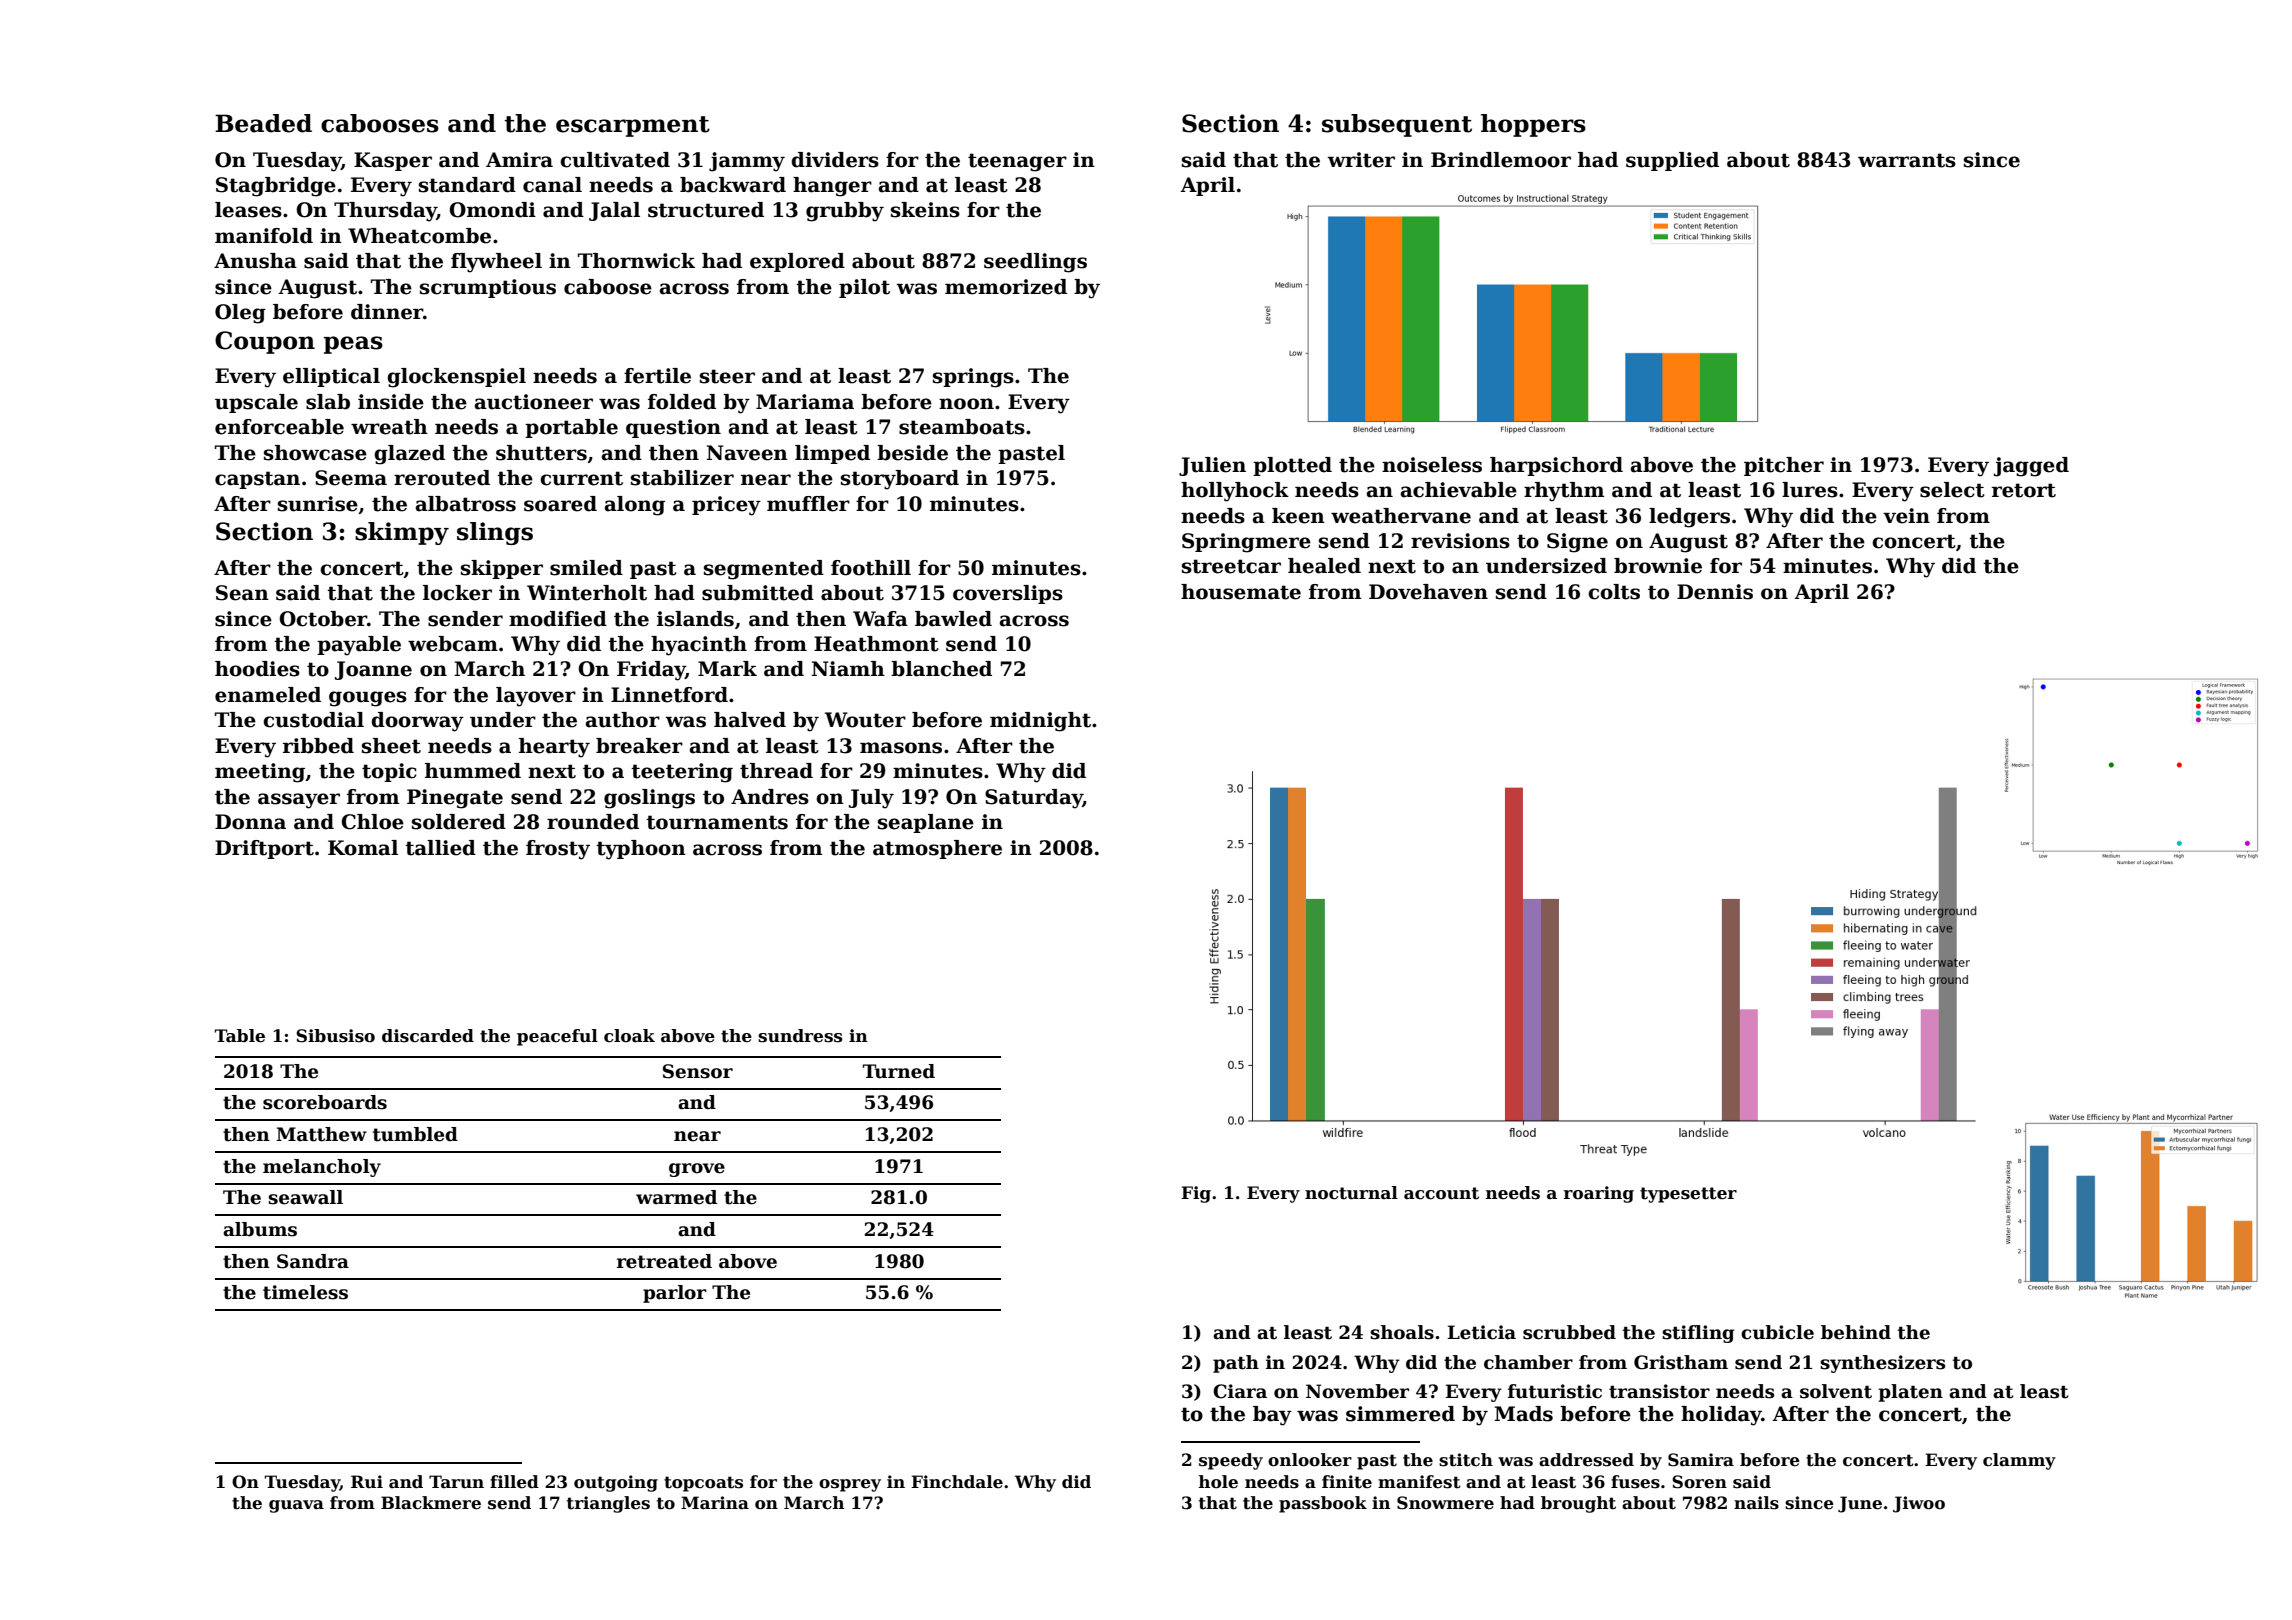 The width and height of the image is (2292, 1620). What do you see at coordinates (675, 1294) in the image?
I see `parlor` at bounding box center [675, 1294].
